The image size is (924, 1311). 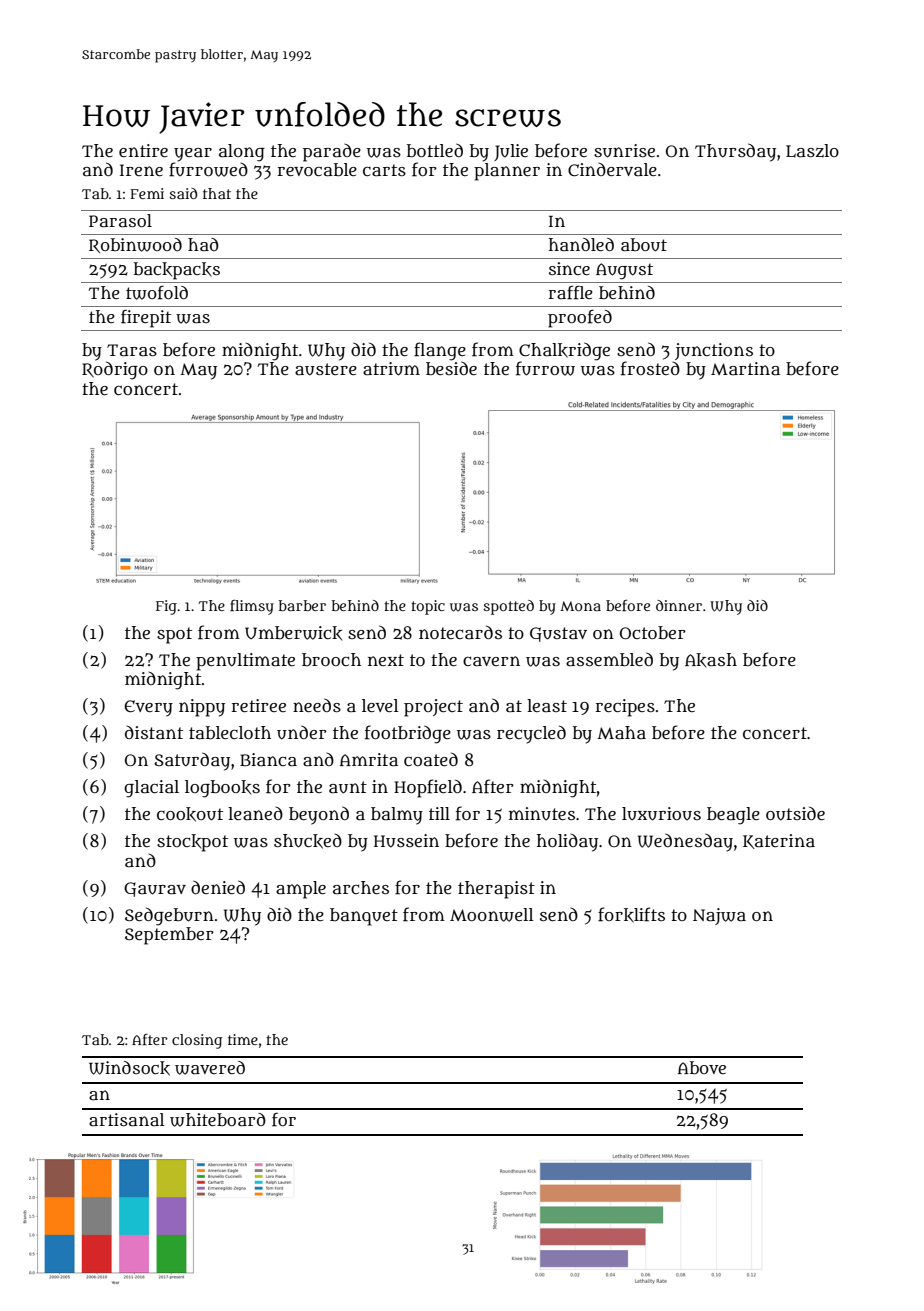 I want to click on Above, so click(x=702, y=1067).
